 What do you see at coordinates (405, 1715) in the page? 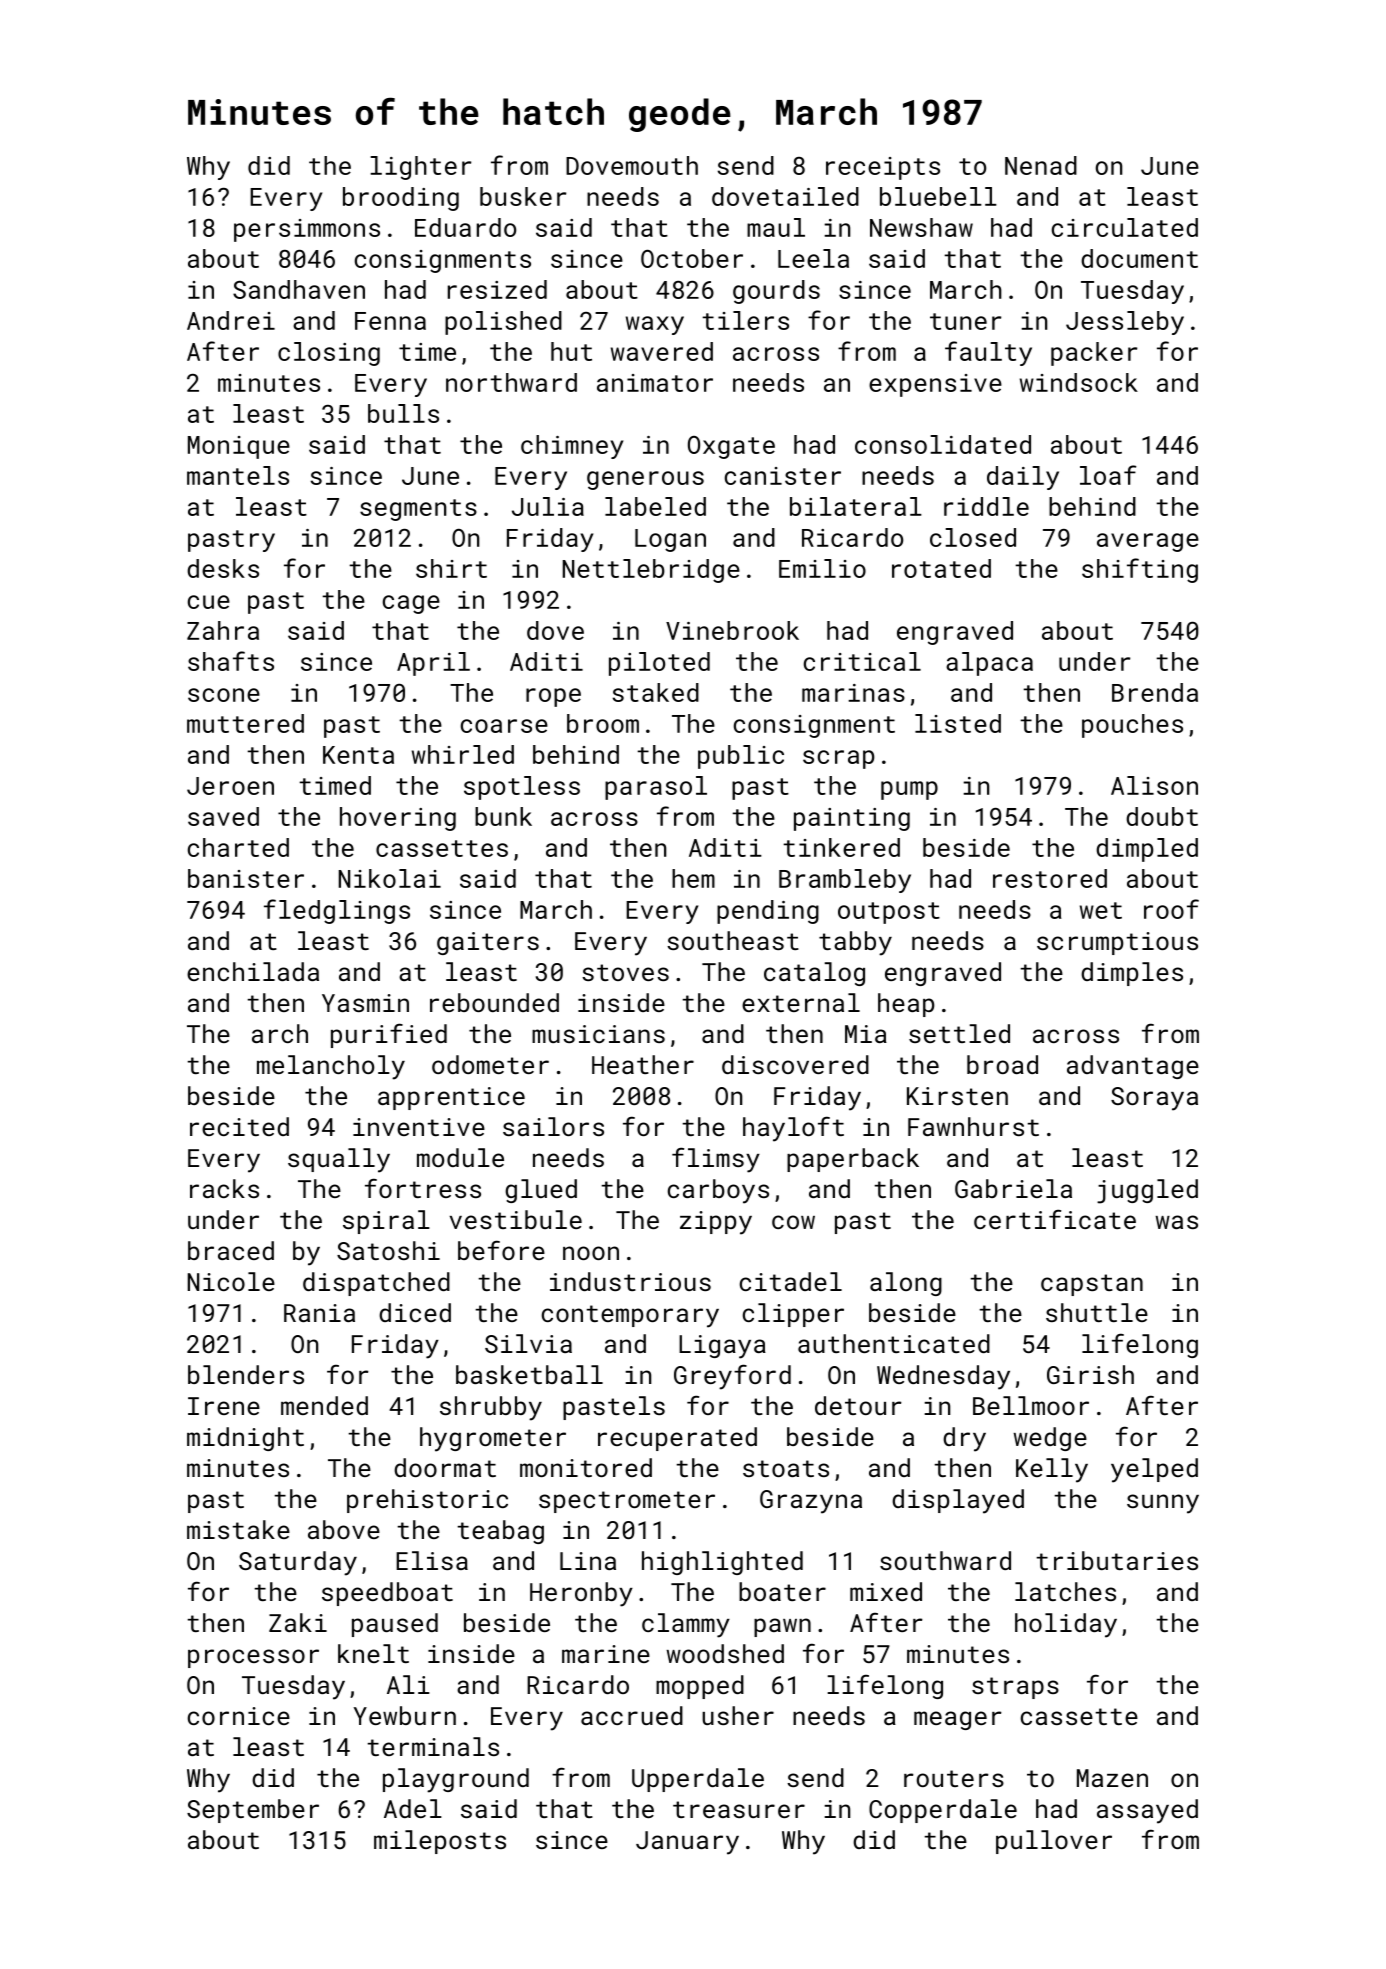
I see `Yewburn` at bounding box center [405, 1715].
